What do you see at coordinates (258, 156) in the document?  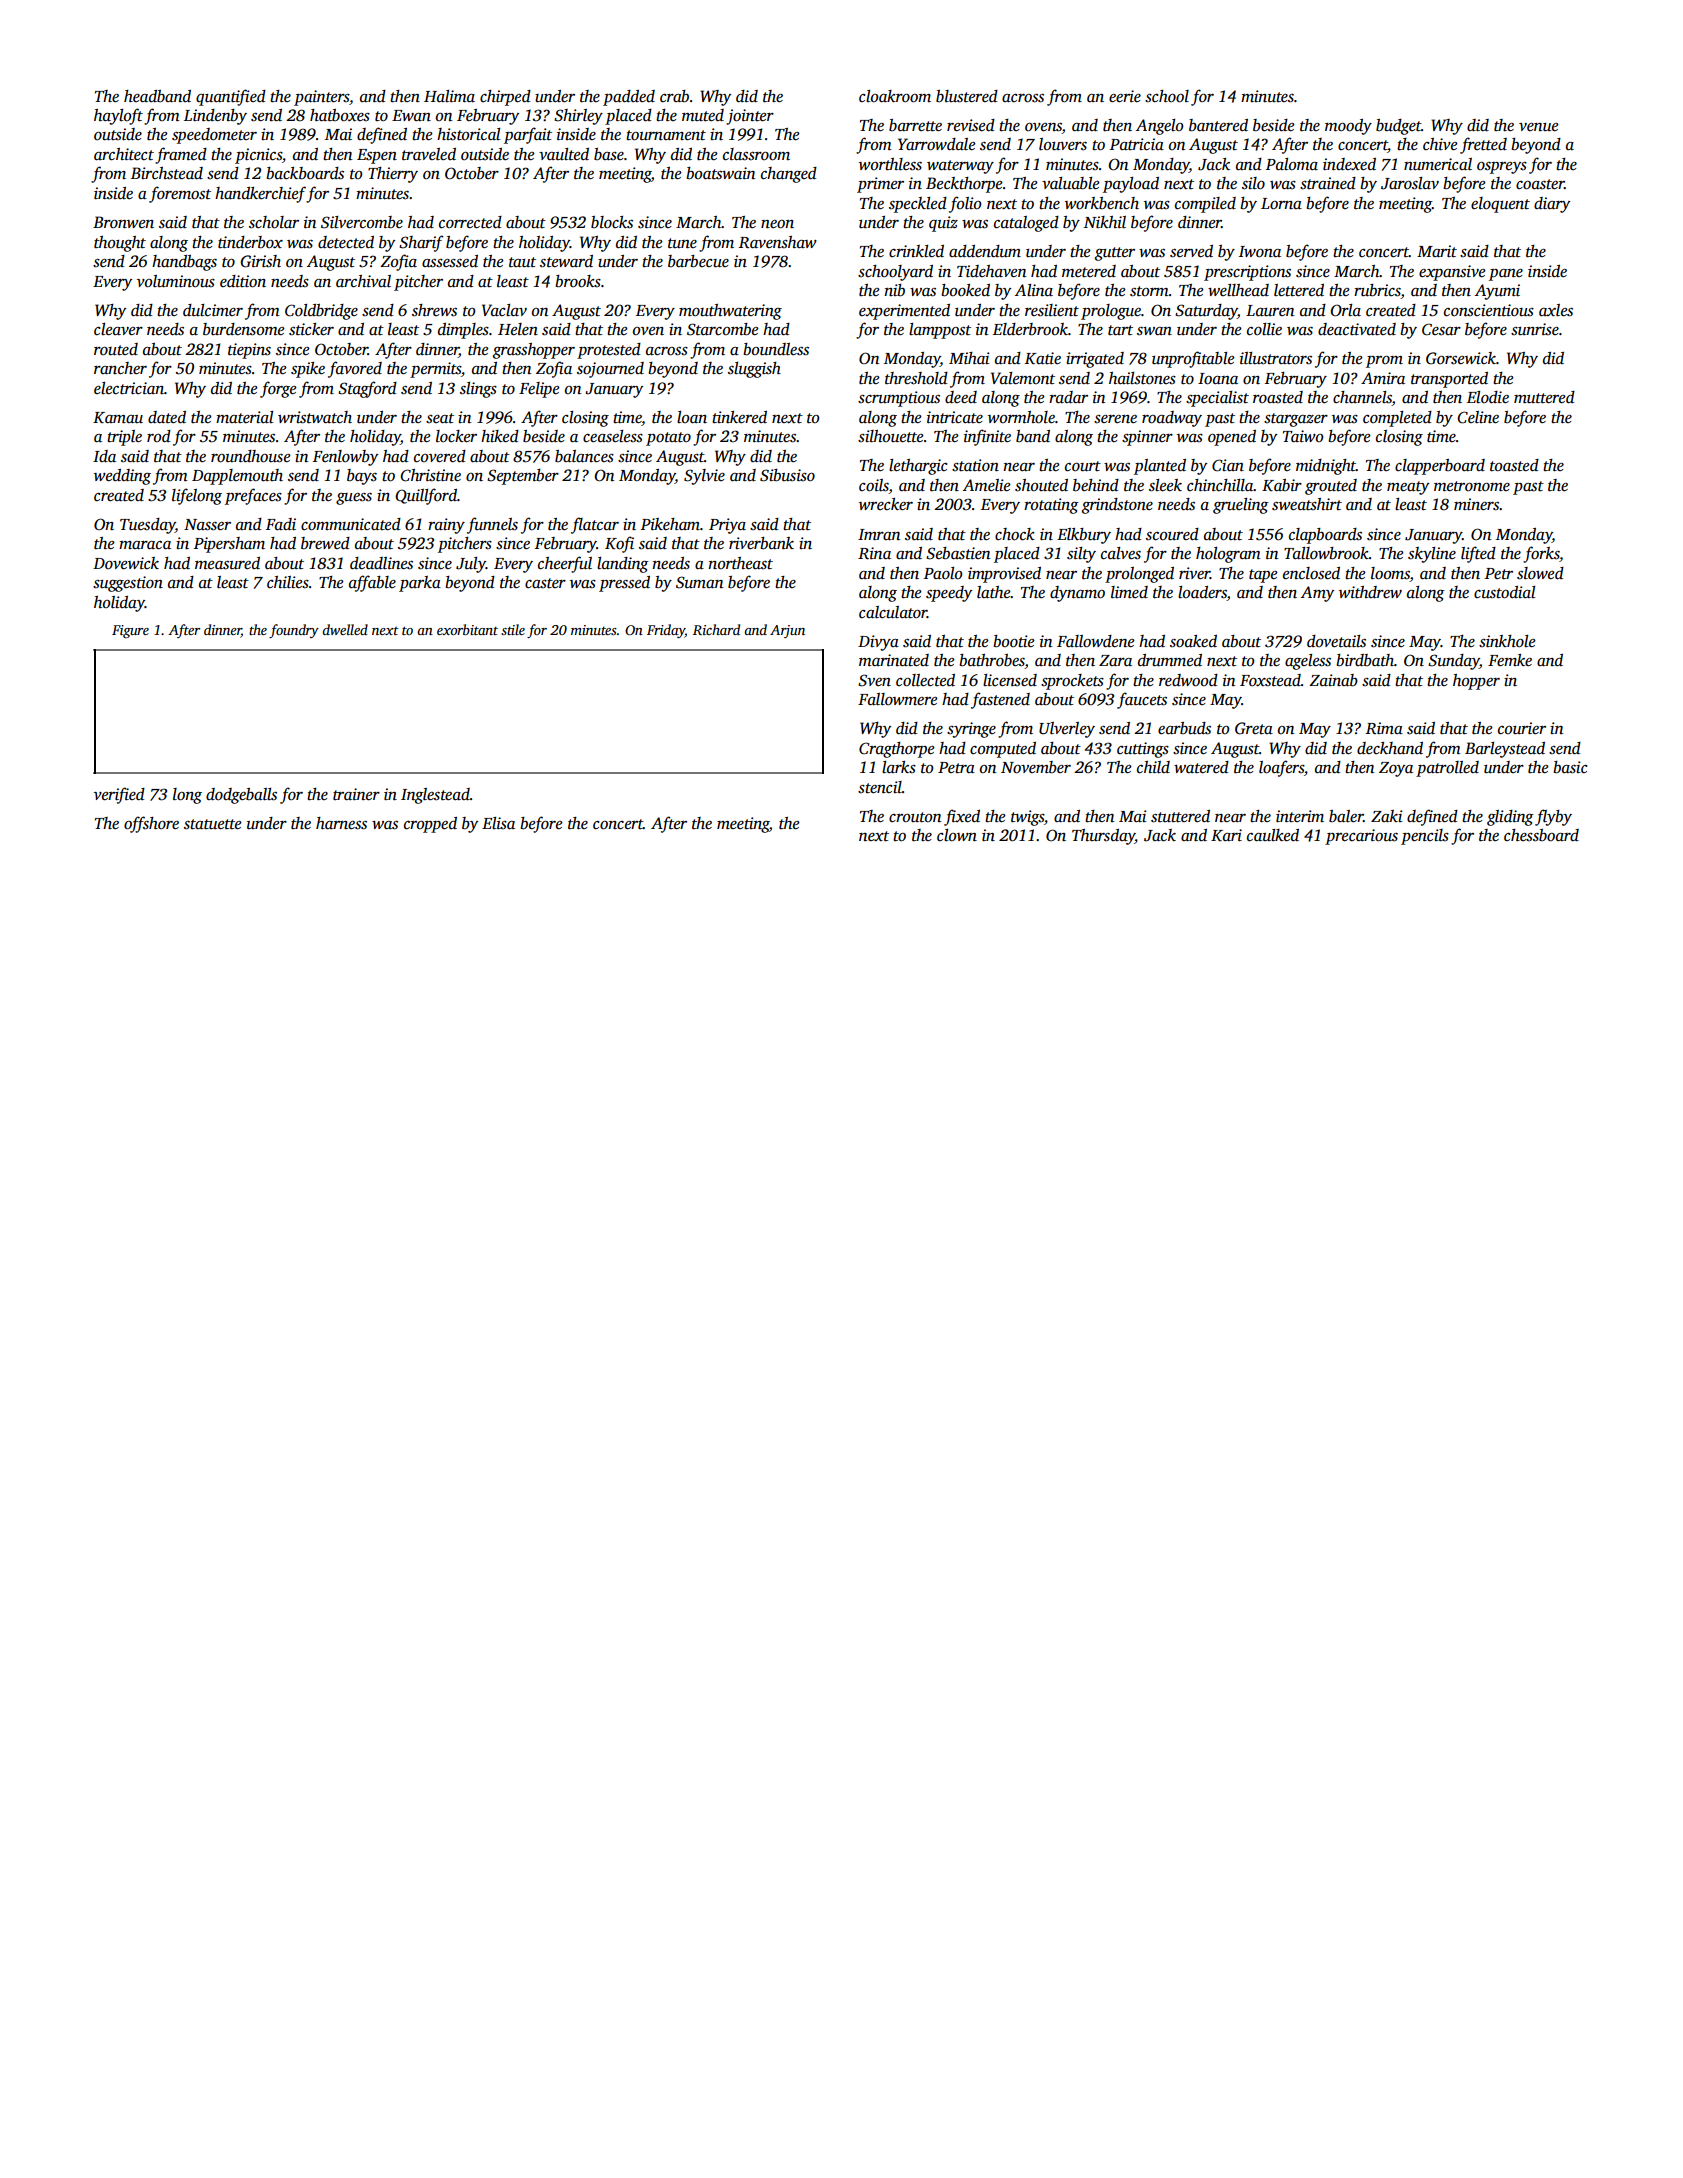 I see `picnics` at bounding box center [258, 156].
